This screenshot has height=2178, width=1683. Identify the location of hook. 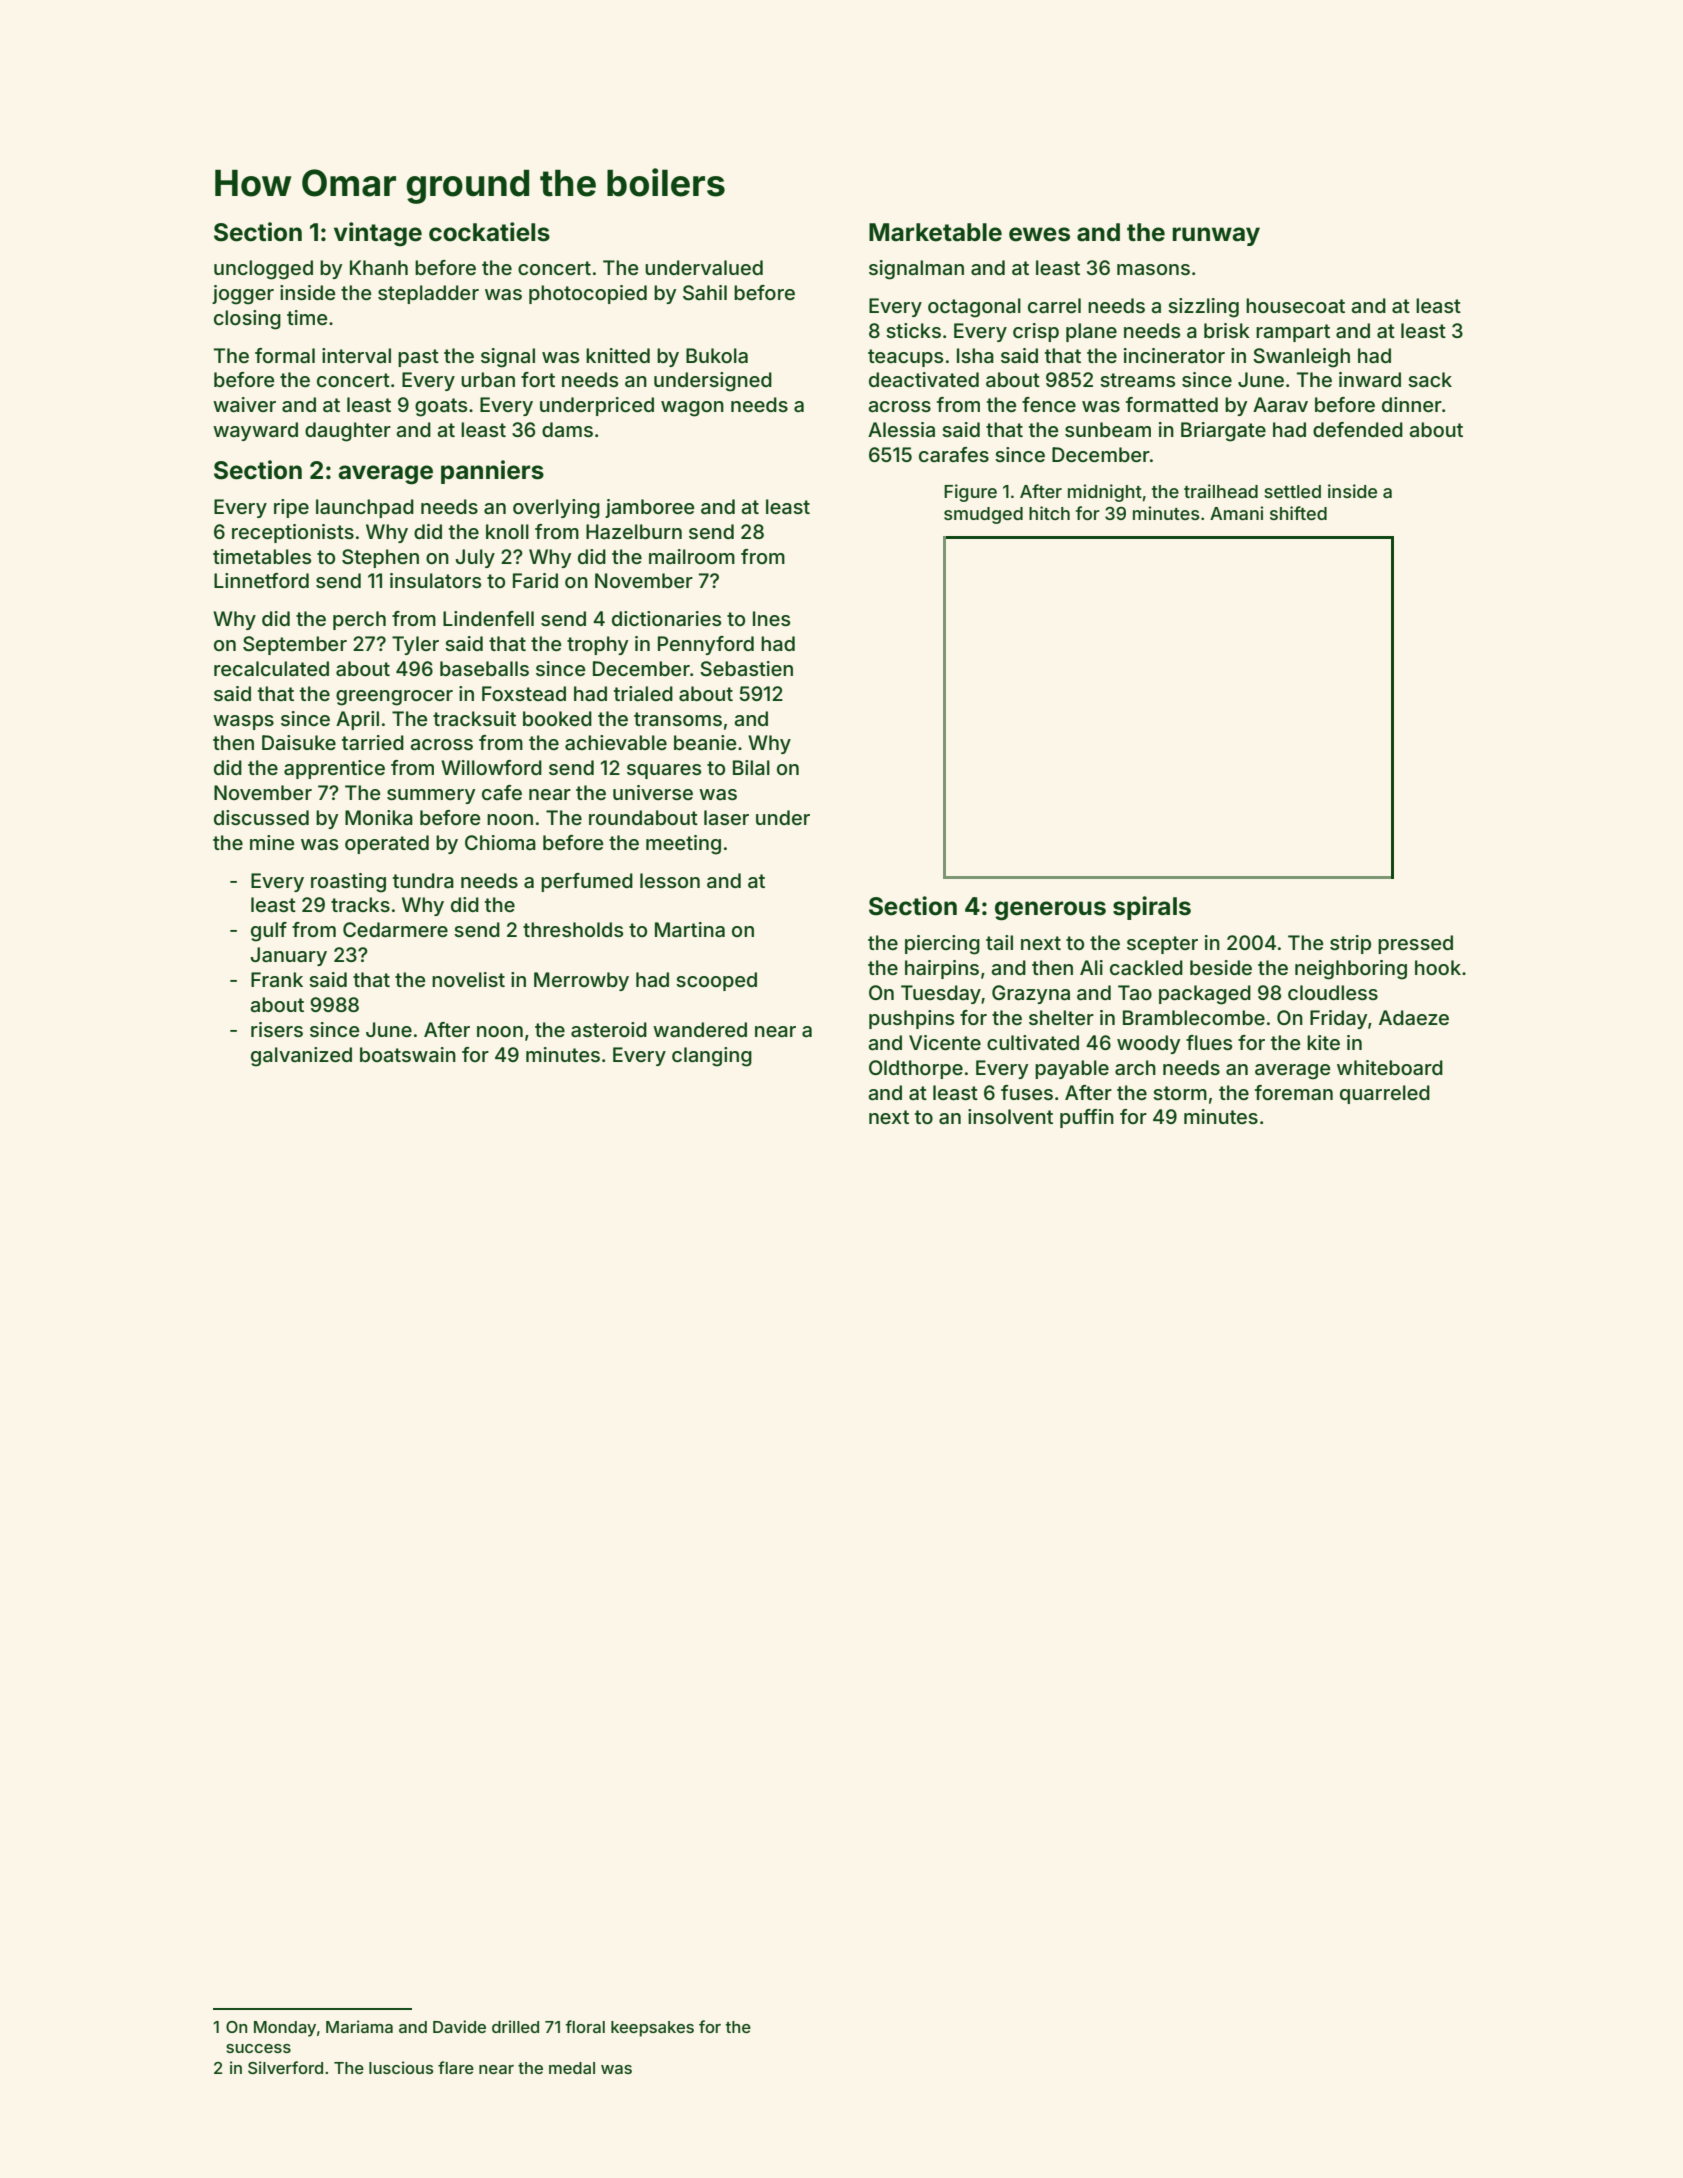
(1438, 967).
